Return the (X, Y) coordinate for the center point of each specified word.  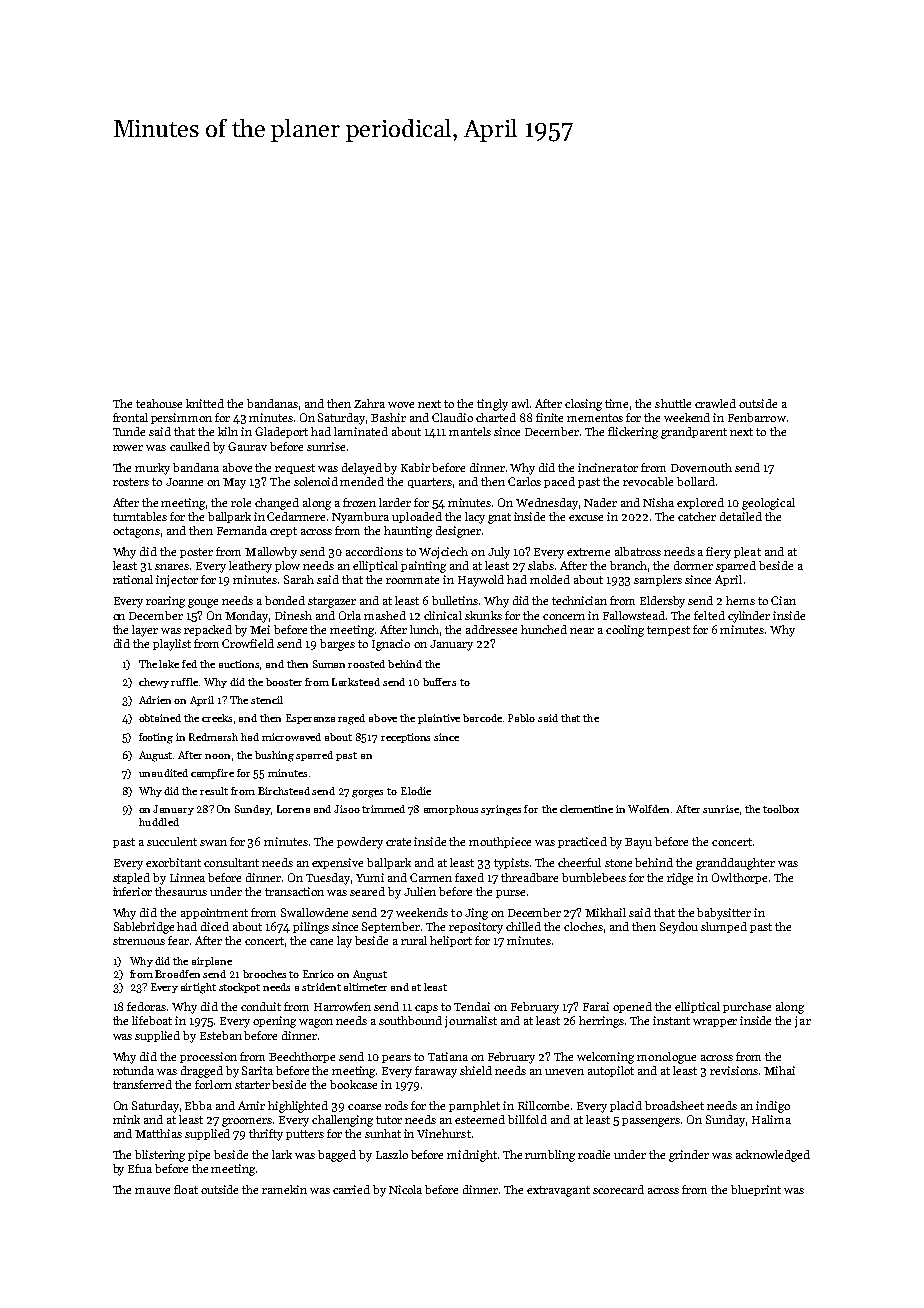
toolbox (781, 809)
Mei (260, 629)
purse (510, 894)
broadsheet (674, 1105)
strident (321, 987)
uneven (564, 1072)
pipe (199, 1155)
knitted (205, 403)
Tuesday (328, 879)
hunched (544, 629)
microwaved (291, 737)
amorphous (451, 810)
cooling (625, 631)
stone (618, 863)
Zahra (369, 403)
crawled (715, 403)
